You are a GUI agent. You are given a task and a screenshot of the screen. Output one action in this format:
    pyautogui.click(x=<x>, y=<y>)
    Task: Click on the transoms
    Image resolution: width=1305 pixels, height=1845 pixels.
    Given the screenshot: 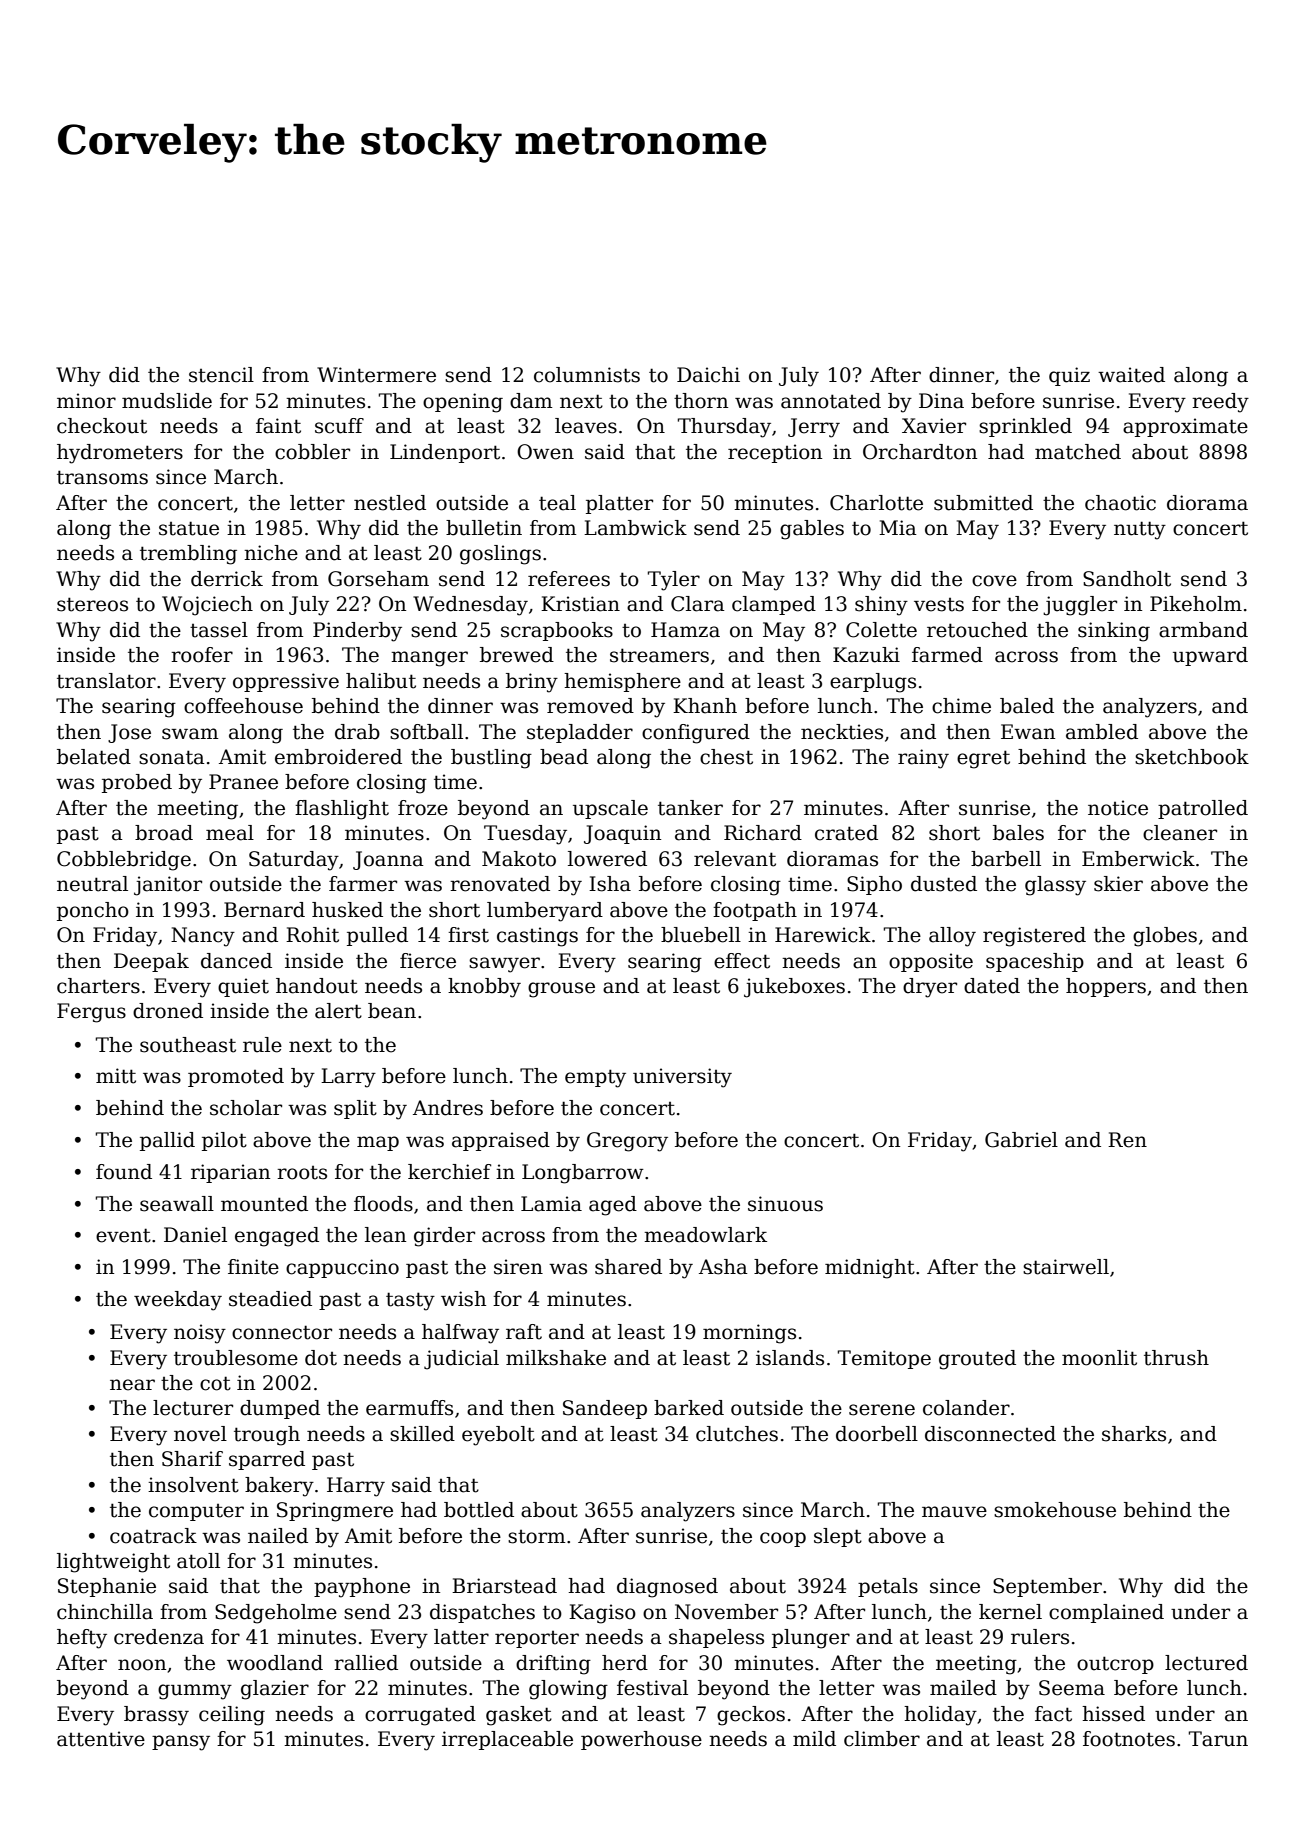 What is the action you would take?
    pyautogui.click(x=102, y=477)
